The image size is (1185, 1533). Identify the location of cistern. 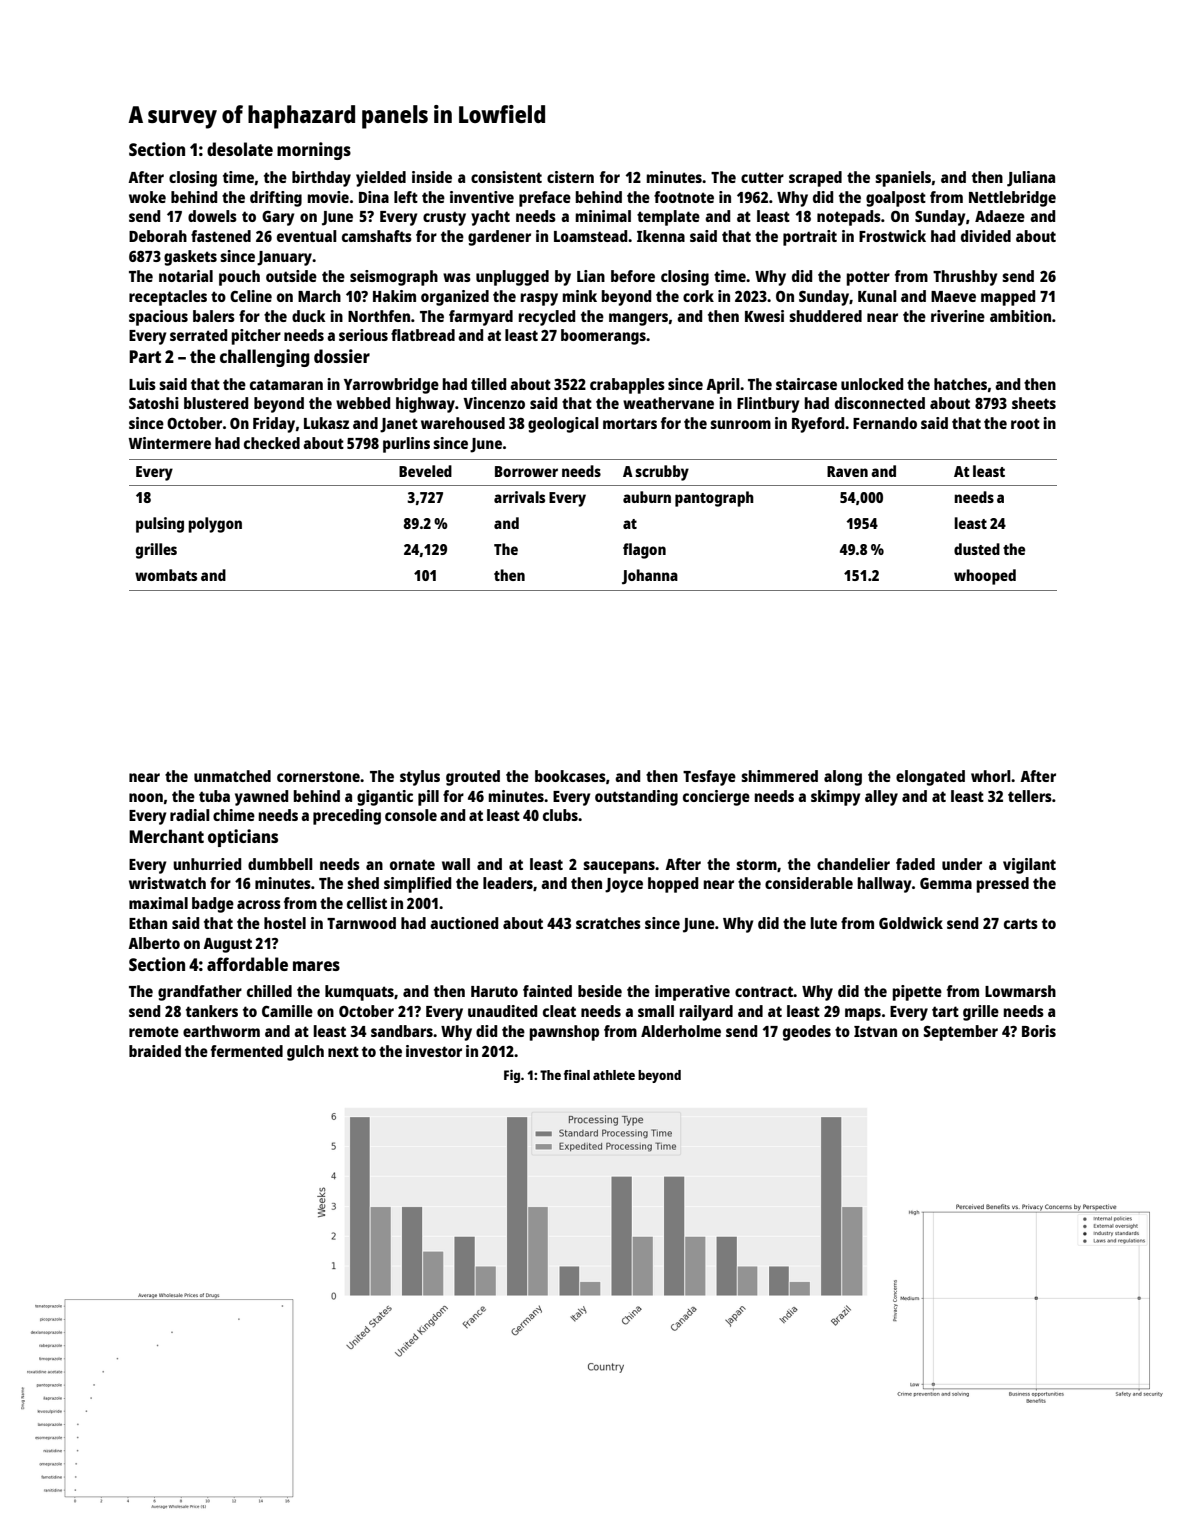
(570, 177).
